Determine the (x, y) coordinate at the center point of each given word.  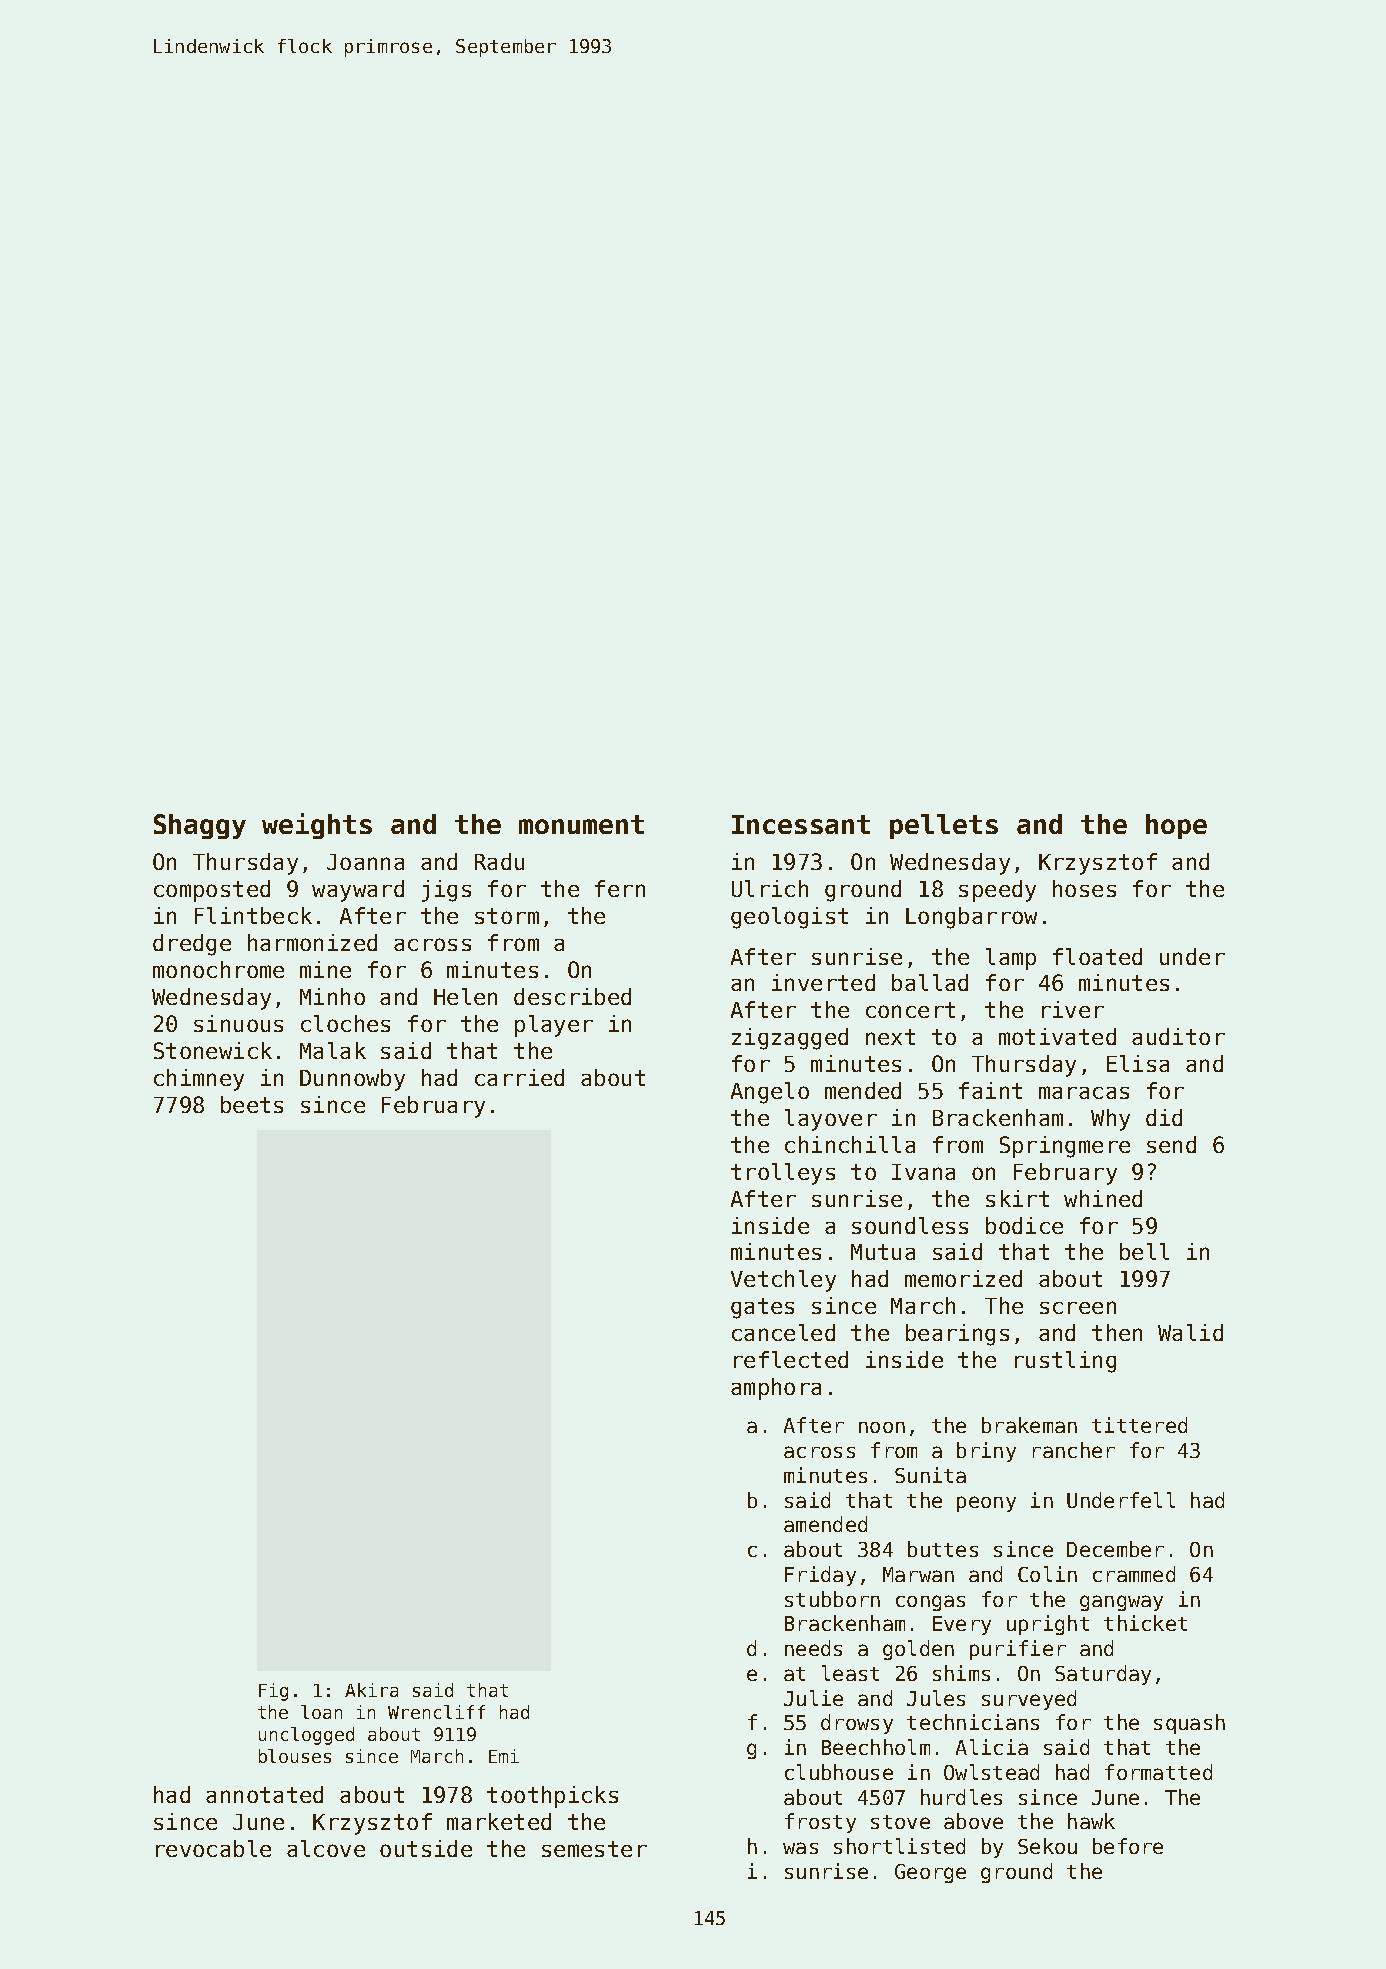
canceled (783, 1332)
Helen (465, 996)
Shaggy (200, 826)
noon (882, 1427)
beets (252, 1104)
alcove (326, 1848)
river (1073, 1009)
